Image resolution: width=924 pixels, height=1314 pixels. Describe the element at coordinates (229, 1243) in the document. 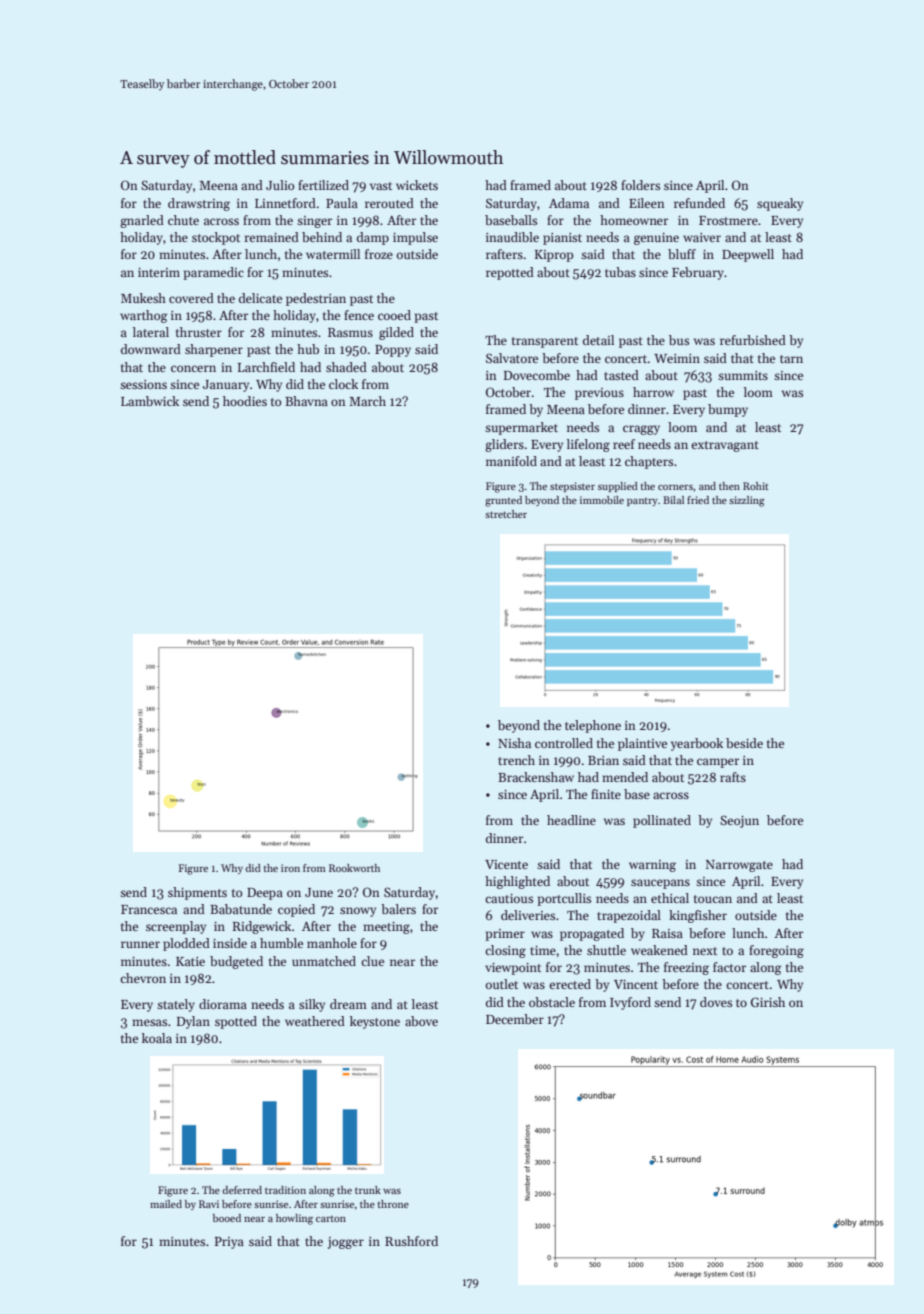

I see `Priya` at that location.
